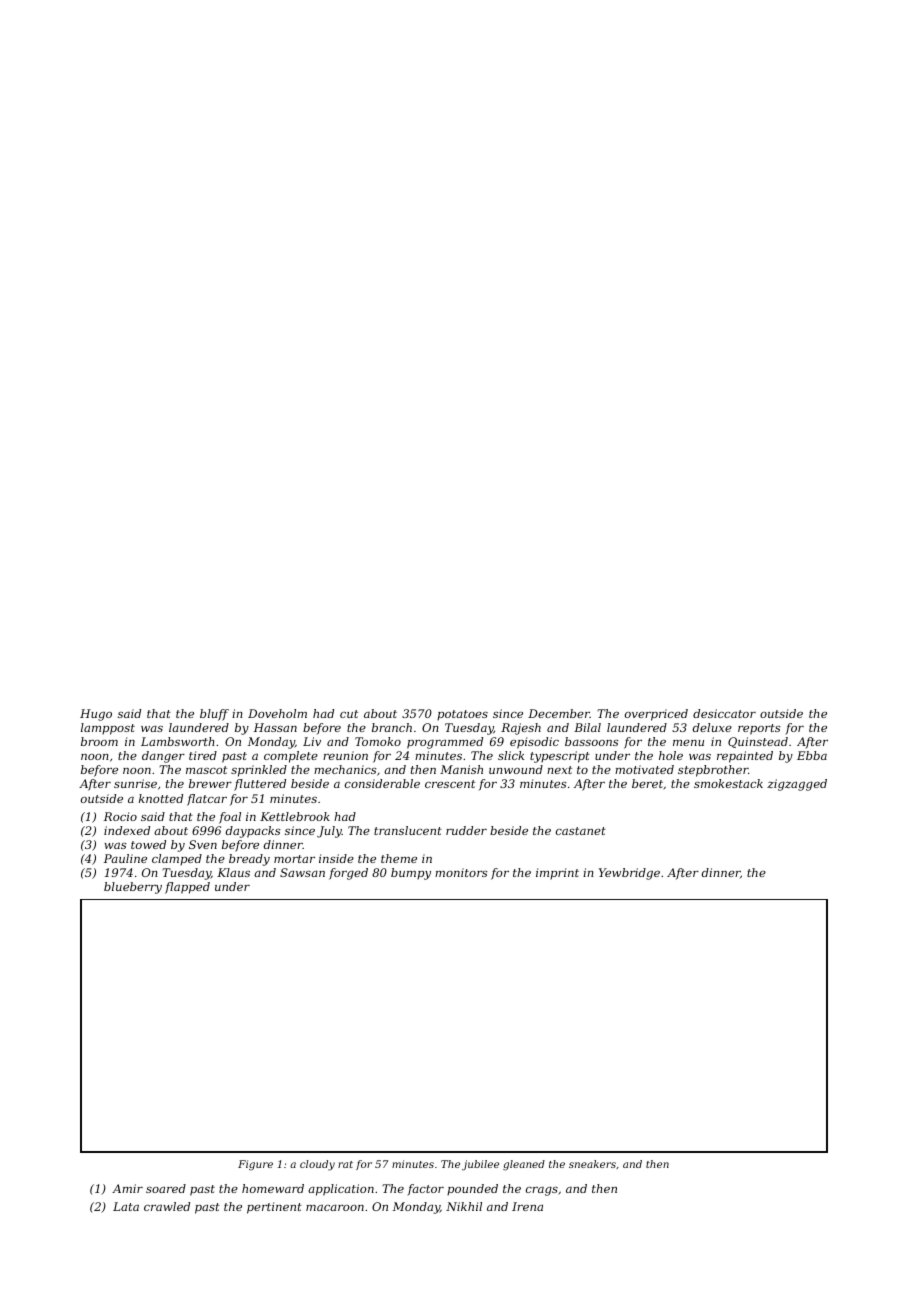 This document has height=1316, width=908. Describe the element at coordinates (392, 727) in the document. I see `branch` at that location.
